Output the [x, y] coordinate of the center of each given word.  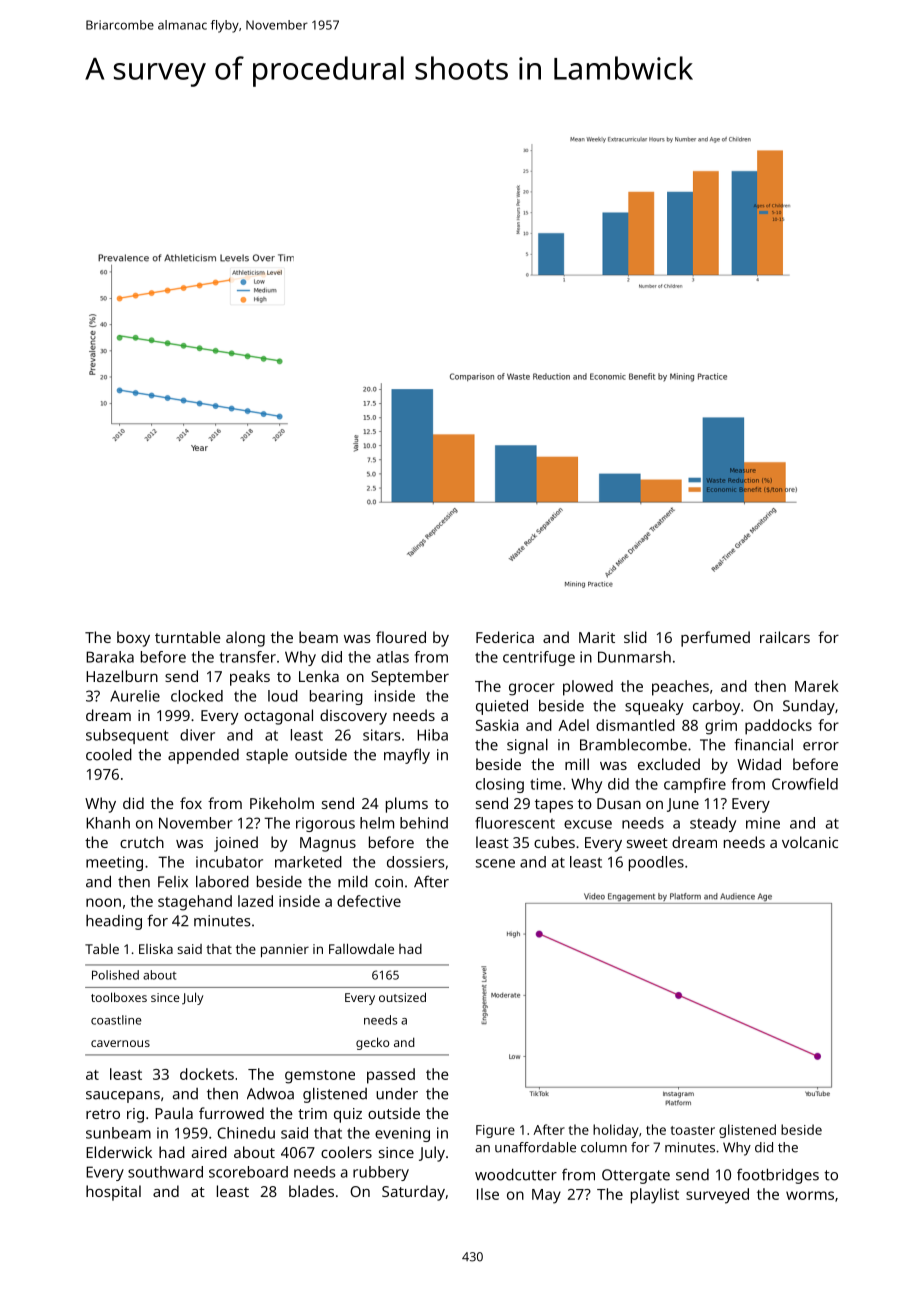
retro [103, 1114]
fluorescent [515, 823]
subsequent [127, 736]
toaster [693, 1130]
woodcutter [516, 1174]
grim [721, 727]
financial [763, 744]
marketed [308, 862]
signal [527, 746]
